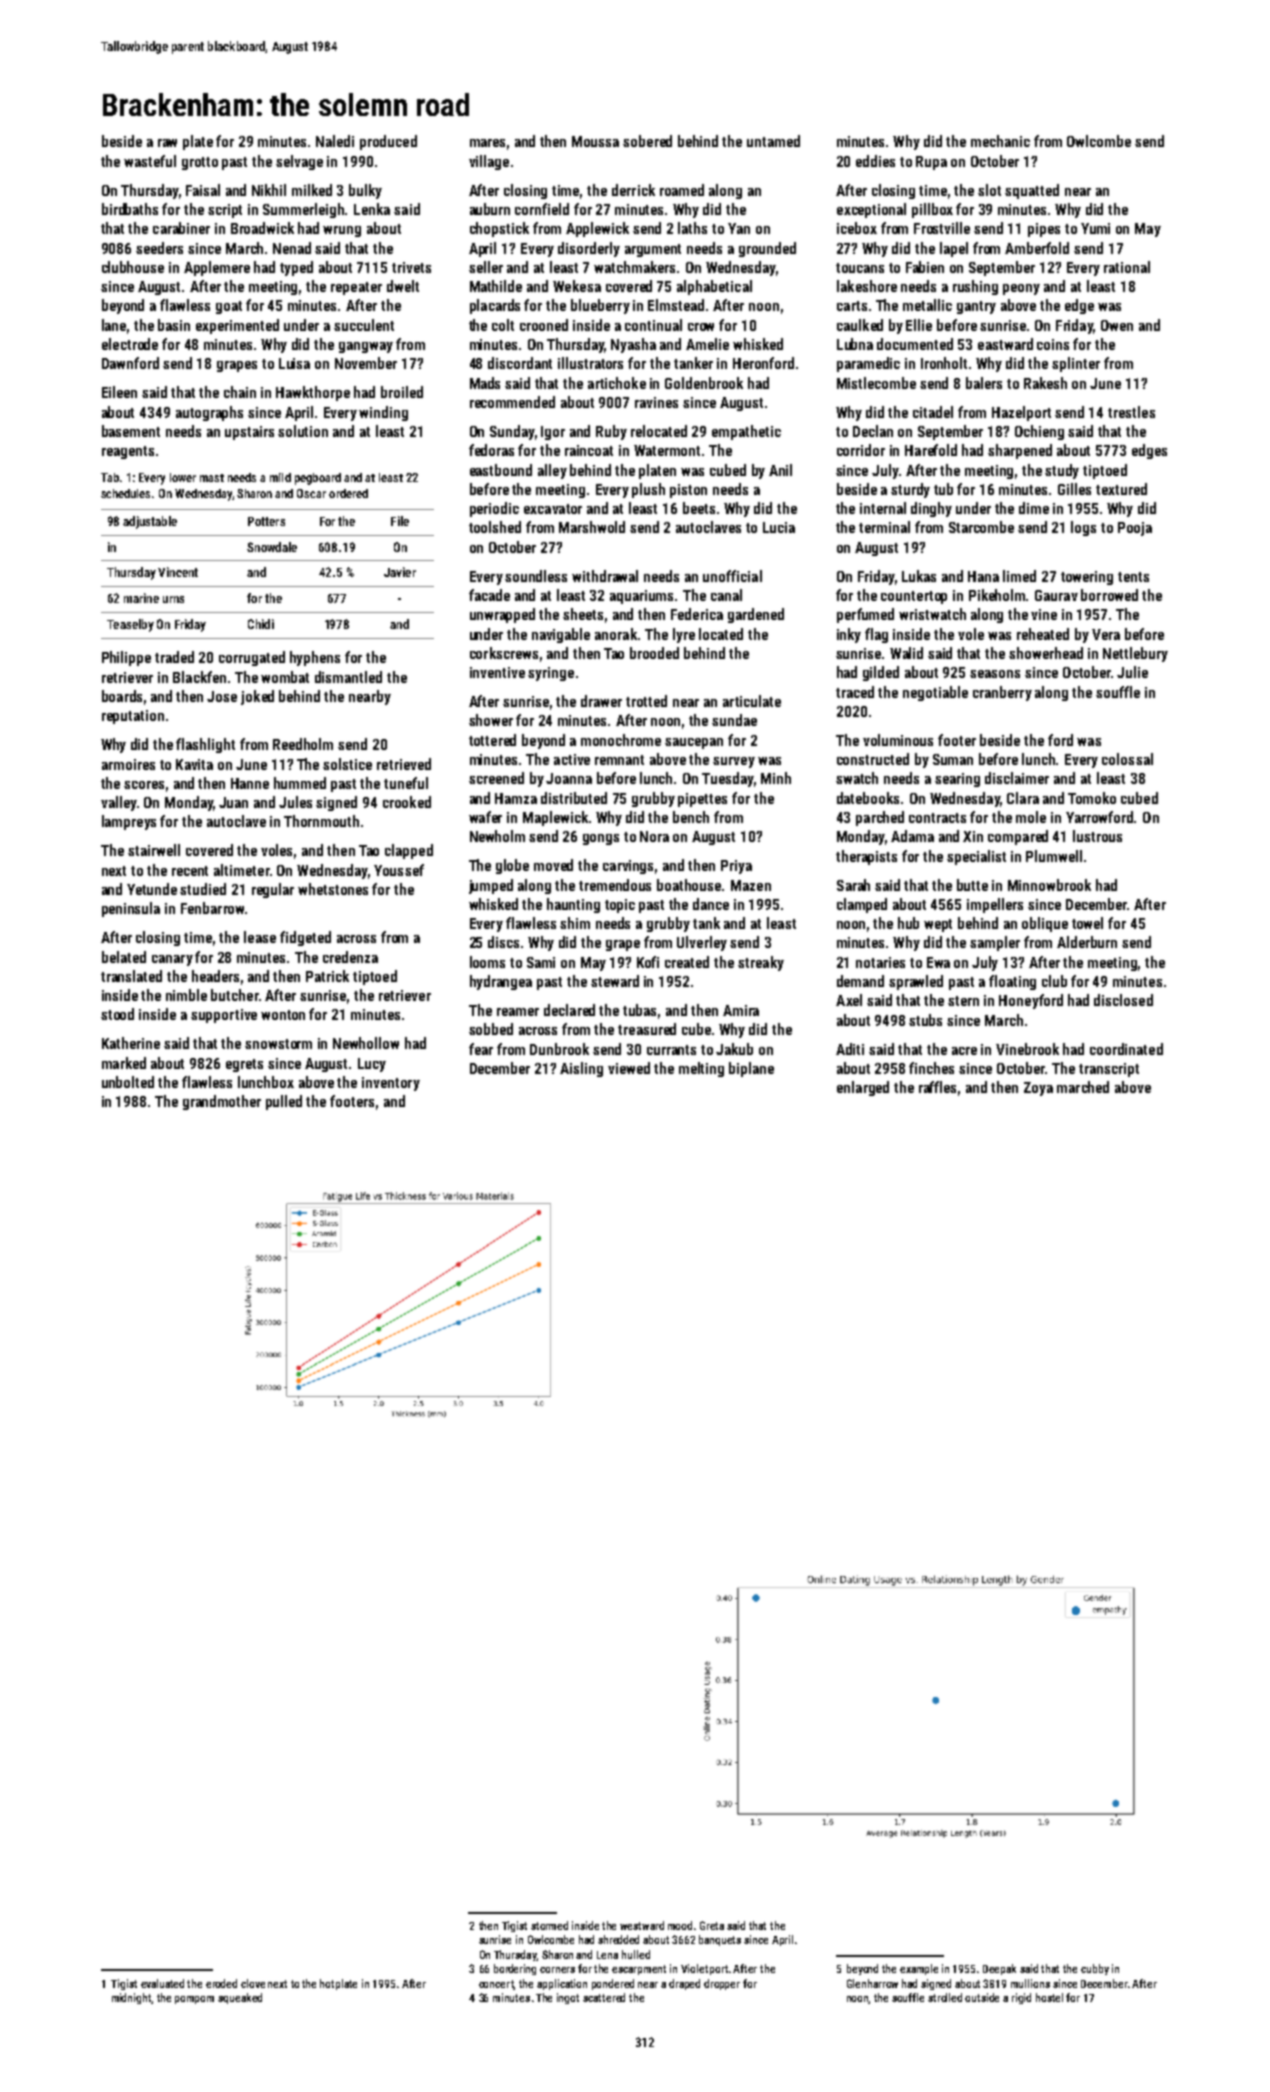 Image resolution: width=1270 pixels, height=2092 pixels. I want to click on disclosed, so click(1123, 1000).
